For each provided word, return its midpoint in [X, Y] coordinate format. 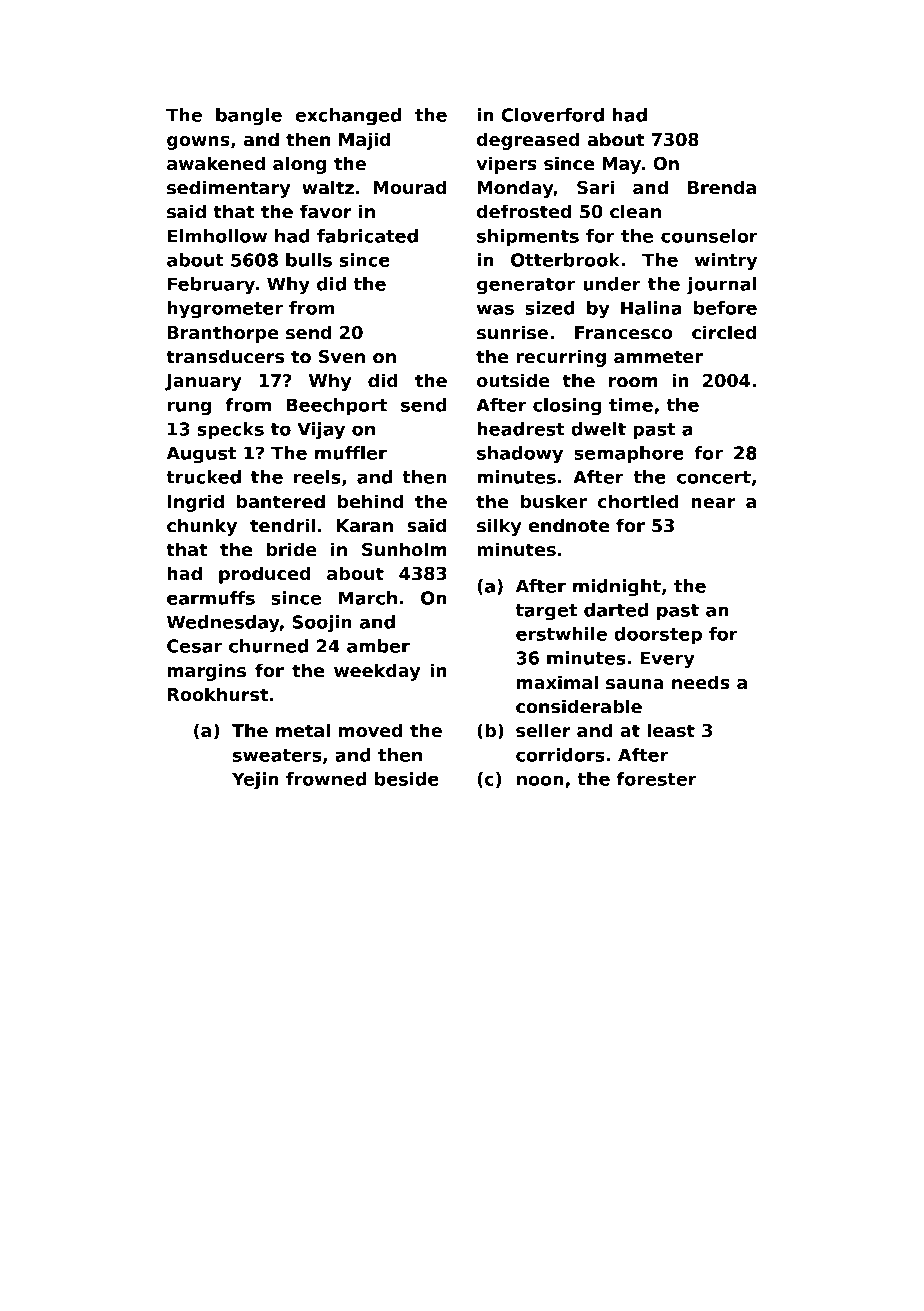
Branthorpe [223, 334]
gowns [198, 143]
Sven [342, 357]
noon [540, 780]
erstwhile [561, 634]
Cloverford [552, 115]
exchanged [348, 117]
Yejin [255, 781]
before [725, 308]
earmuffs [211, 598]
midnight [617, 588]
